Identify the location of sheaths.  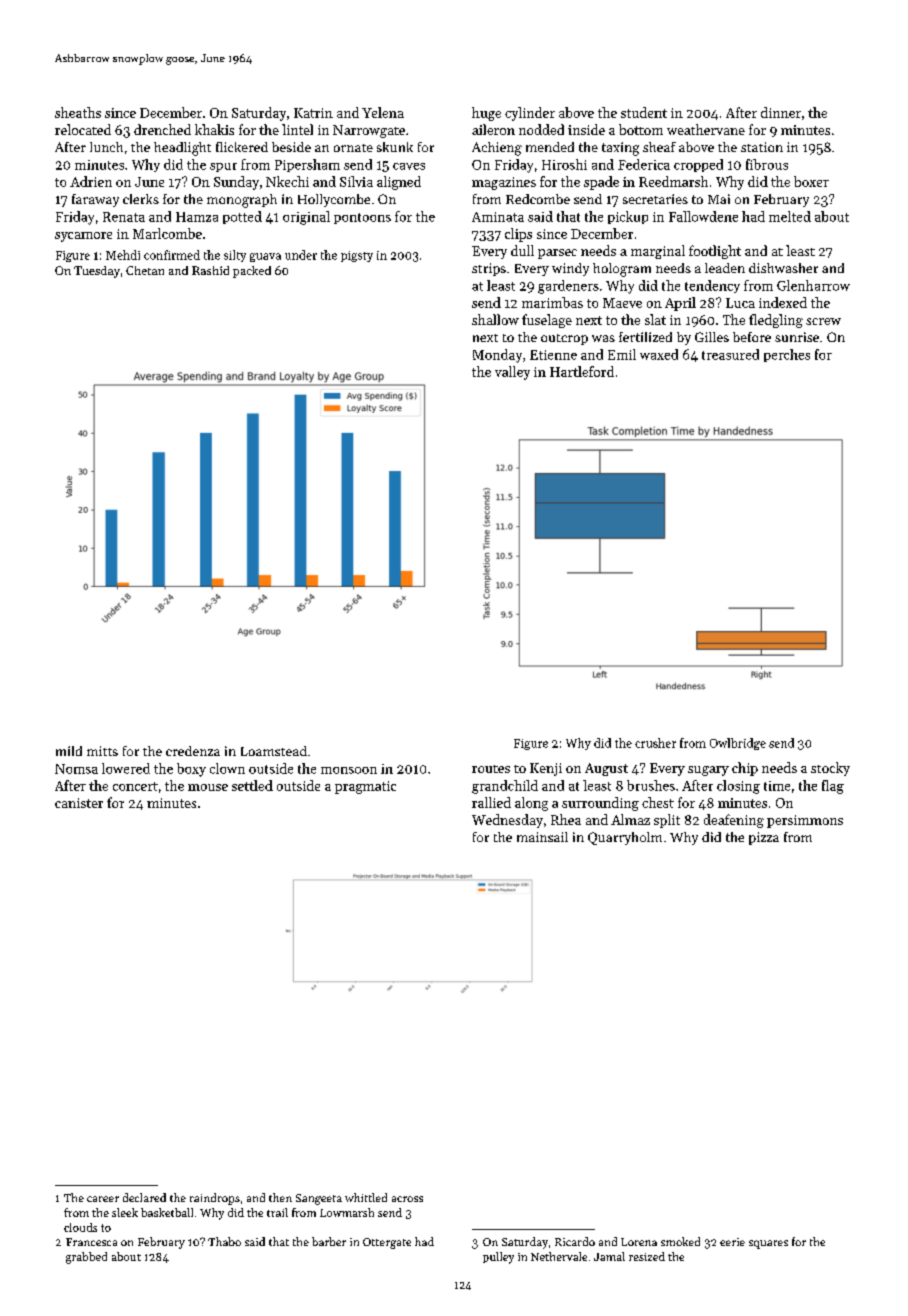
(78, 112).
